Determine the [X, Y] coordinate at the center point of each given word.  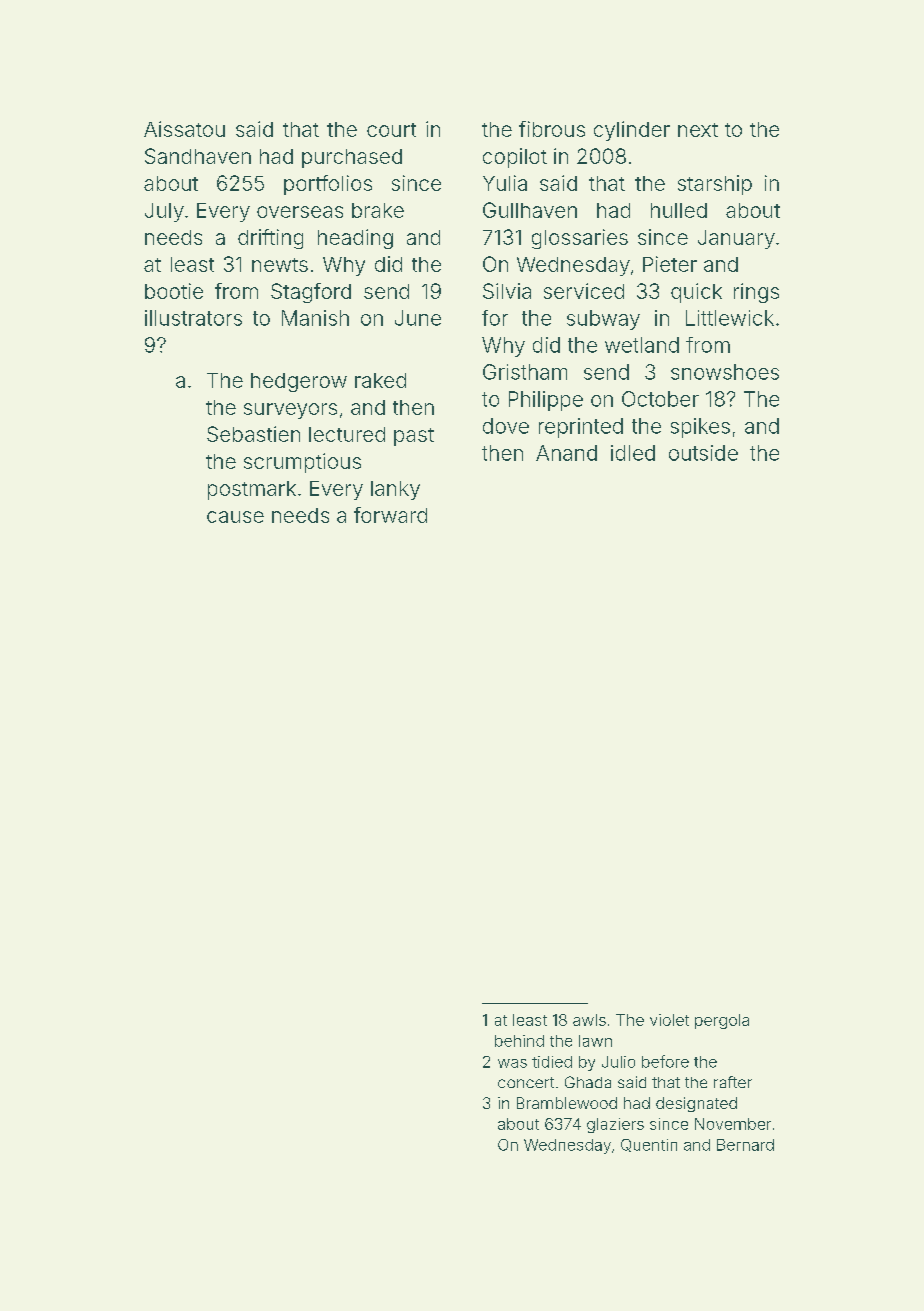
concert [526, 1082]
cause [235, 517]
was [512, 1063]
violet [669, 1020]
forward [390, 515]
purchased [352, 158]
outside [703, 453]
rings [756, 293]
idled [633, 453]
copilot [515, 158]
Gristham [525, 372]
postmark [252, 490]
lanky [395, 490]
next [698, 130]
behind [519, 1041]
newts [280, 265]
